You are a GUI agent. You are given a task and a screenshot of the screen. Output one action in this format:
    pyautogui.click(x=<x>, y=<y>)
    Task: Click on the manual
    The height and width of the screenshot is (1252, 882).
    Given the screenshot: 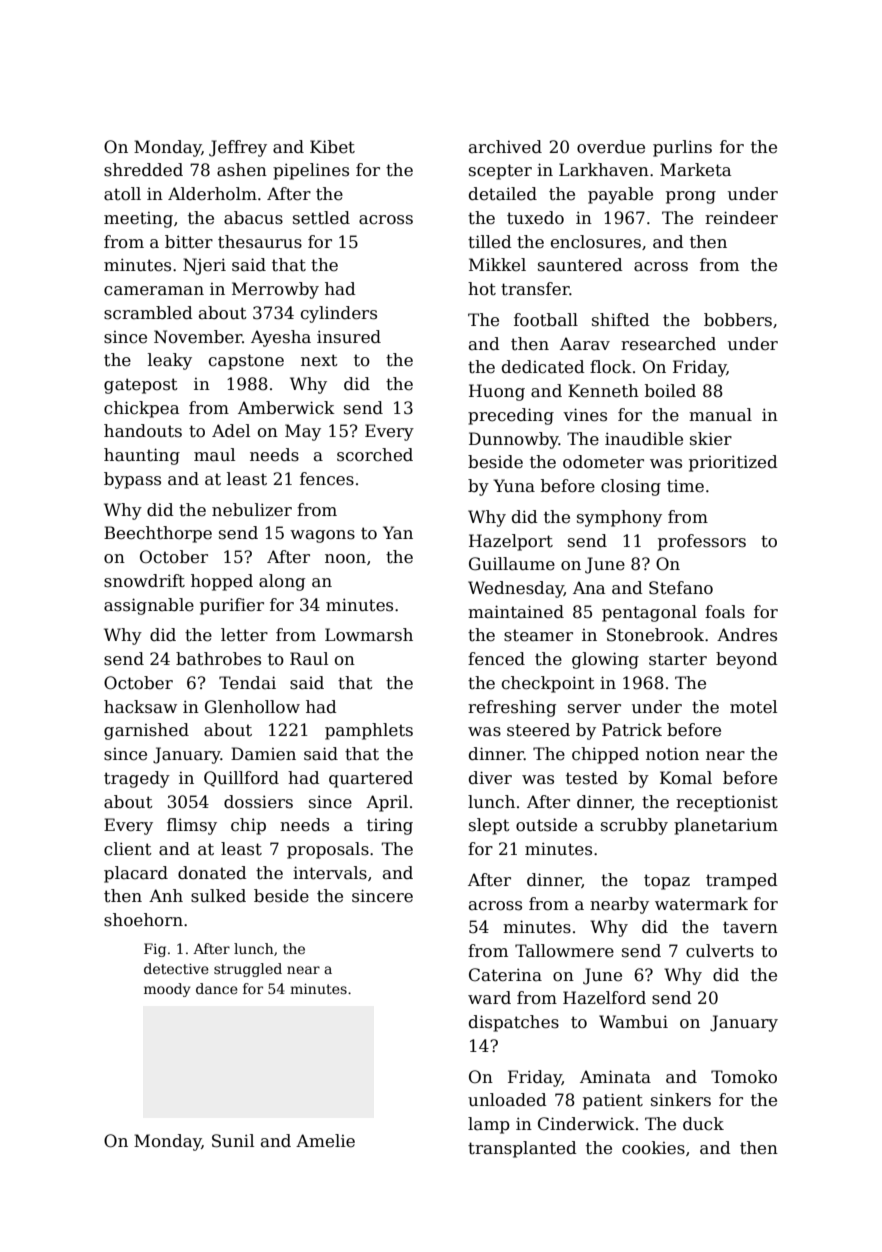 What is the action you would take?
    pyautogui.click(x=720, y=415)
